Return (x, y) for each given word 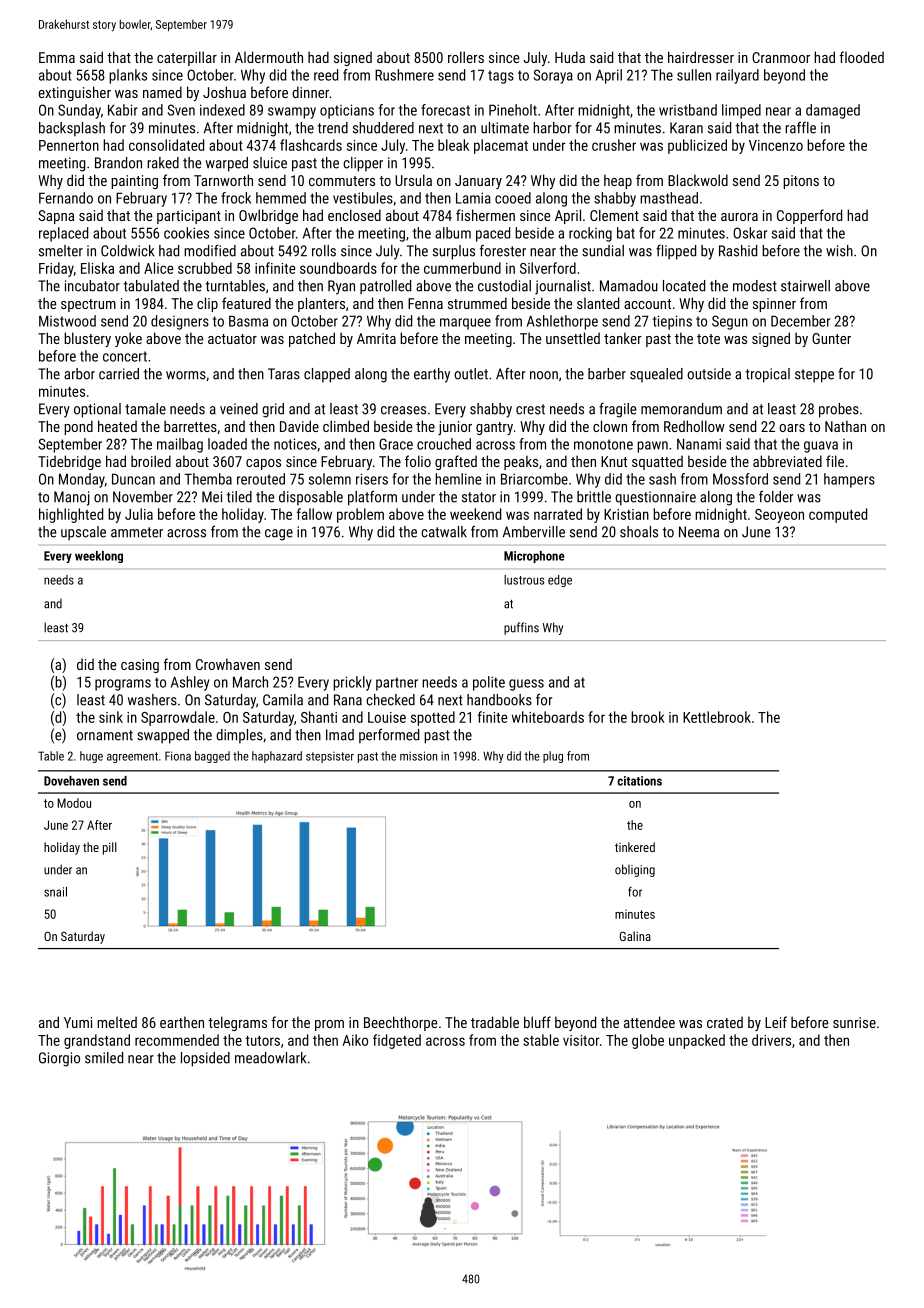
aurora (739, 217)
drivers (771, 1040)
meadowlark (270, 1058)
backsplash (72, 129)
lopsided (205, 1059)
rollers (466, 57)
